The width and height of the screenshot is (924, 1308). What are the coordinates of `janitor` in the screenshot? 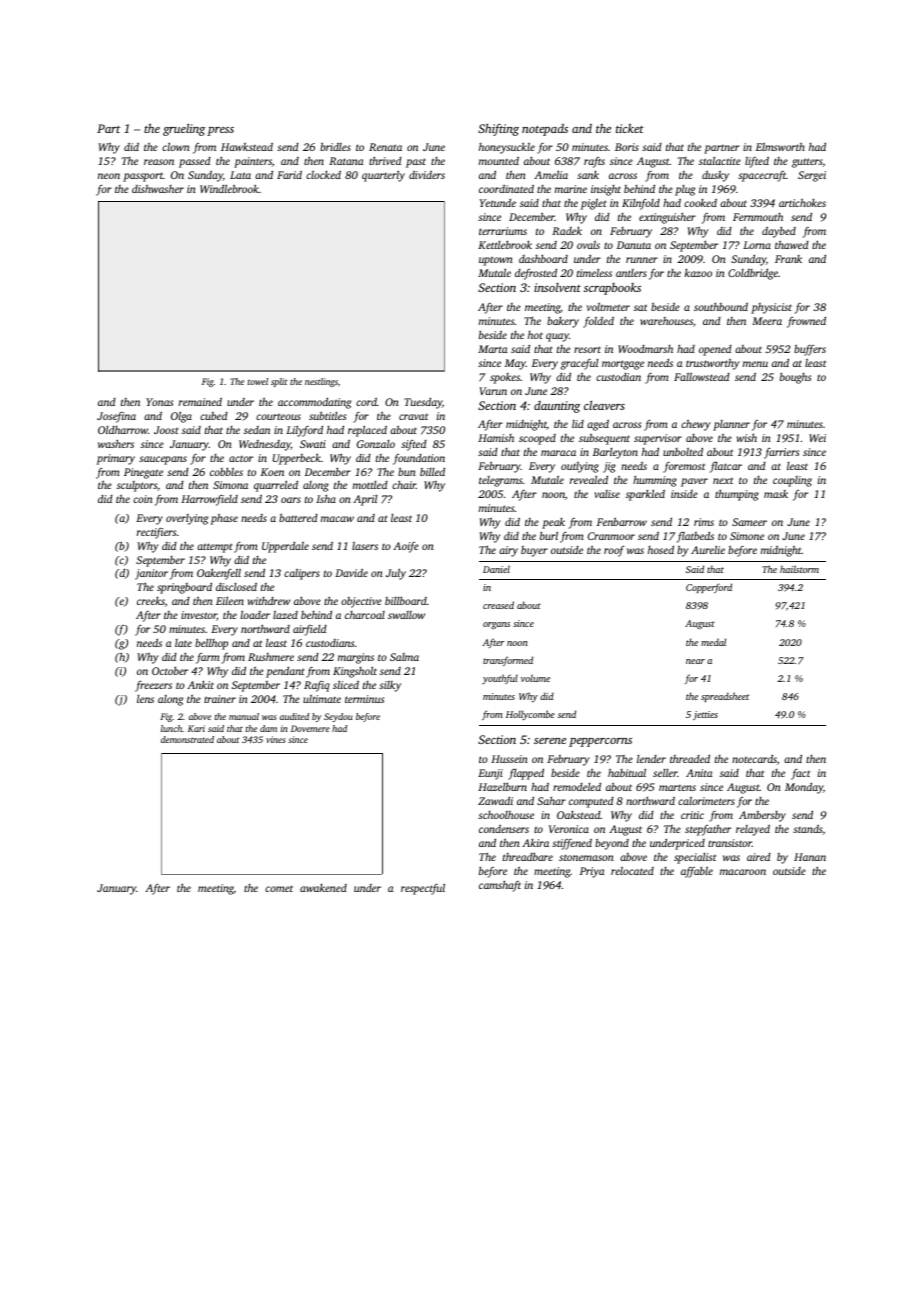 It's located at (151, 574).
